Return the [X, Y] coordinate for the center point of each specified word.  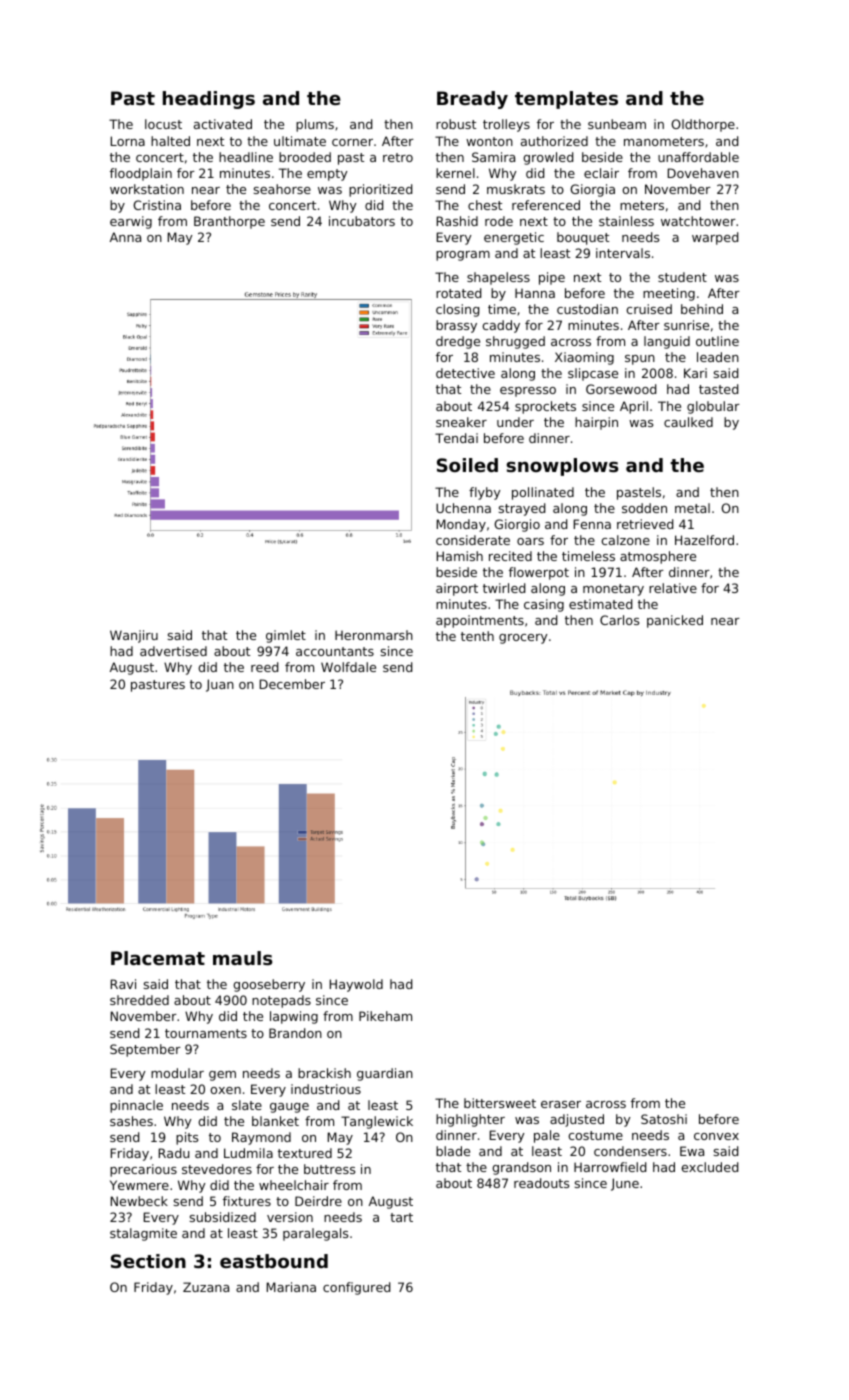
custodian [587, 309]
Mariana [291, 1287]
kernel [455, 173]
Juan [220, 685]
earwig [131, 222]
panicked [675, 621]
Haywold [356, 985]
